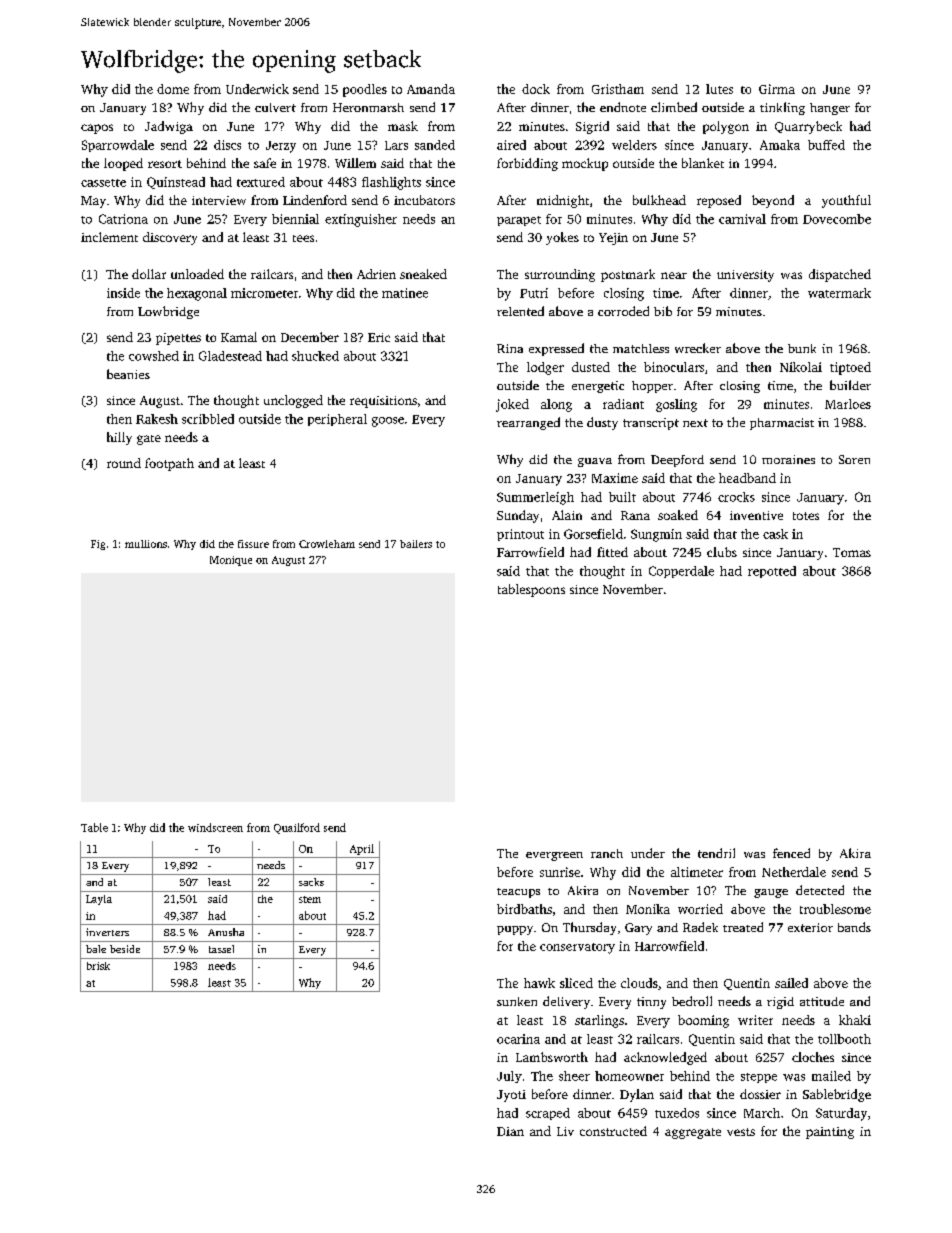 The image size is (952, 1233). What do you see at coordinates (628, 275) in the screenshot?
I see `postmark` at bounding box center [628, 275].
